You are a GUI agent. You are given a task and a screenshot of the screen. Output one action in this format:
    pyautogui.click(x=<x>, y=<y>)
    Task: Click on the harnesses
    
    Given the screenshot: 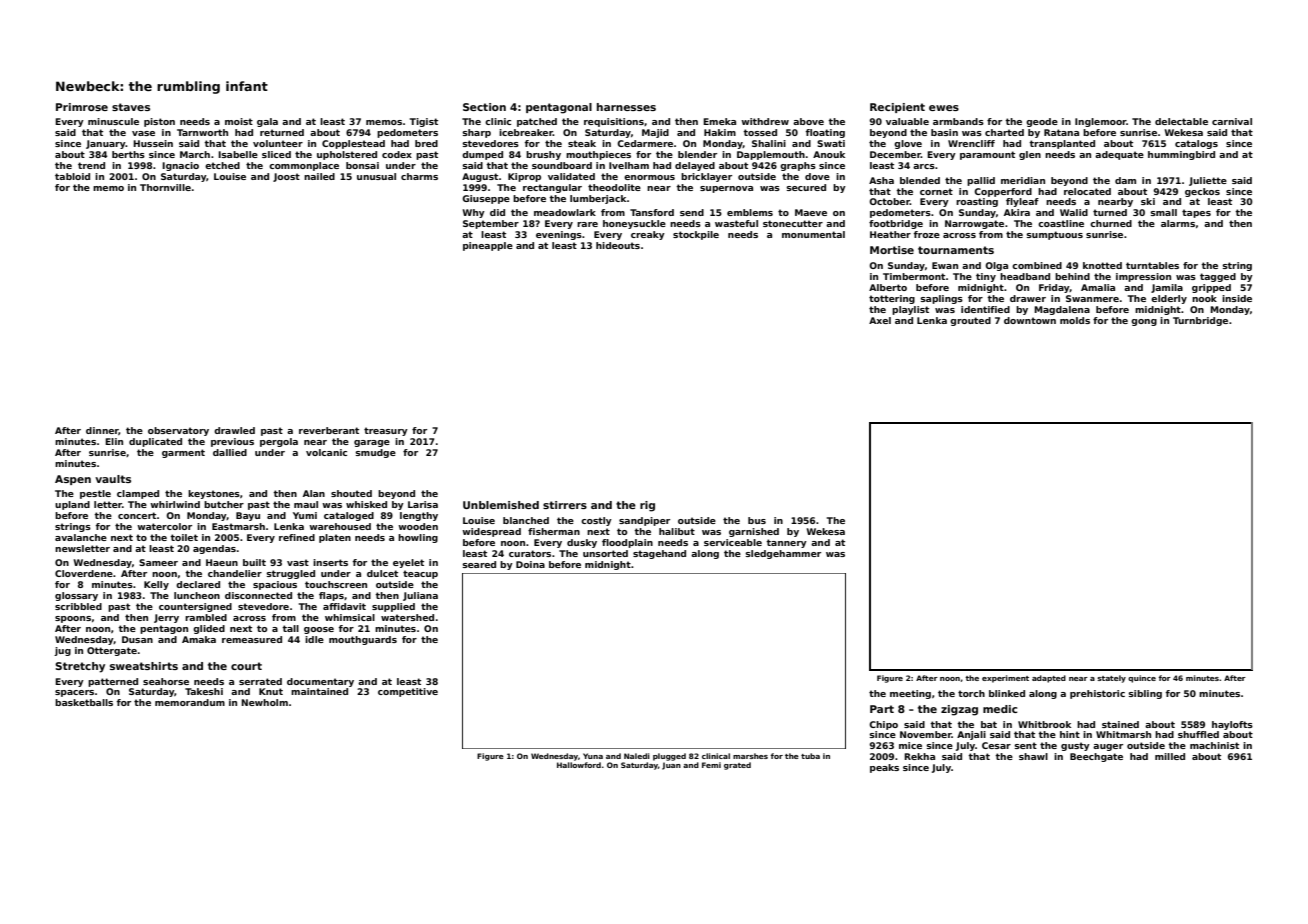 What is the action you would take?
    pyautogui.click(x=626, y=107)
